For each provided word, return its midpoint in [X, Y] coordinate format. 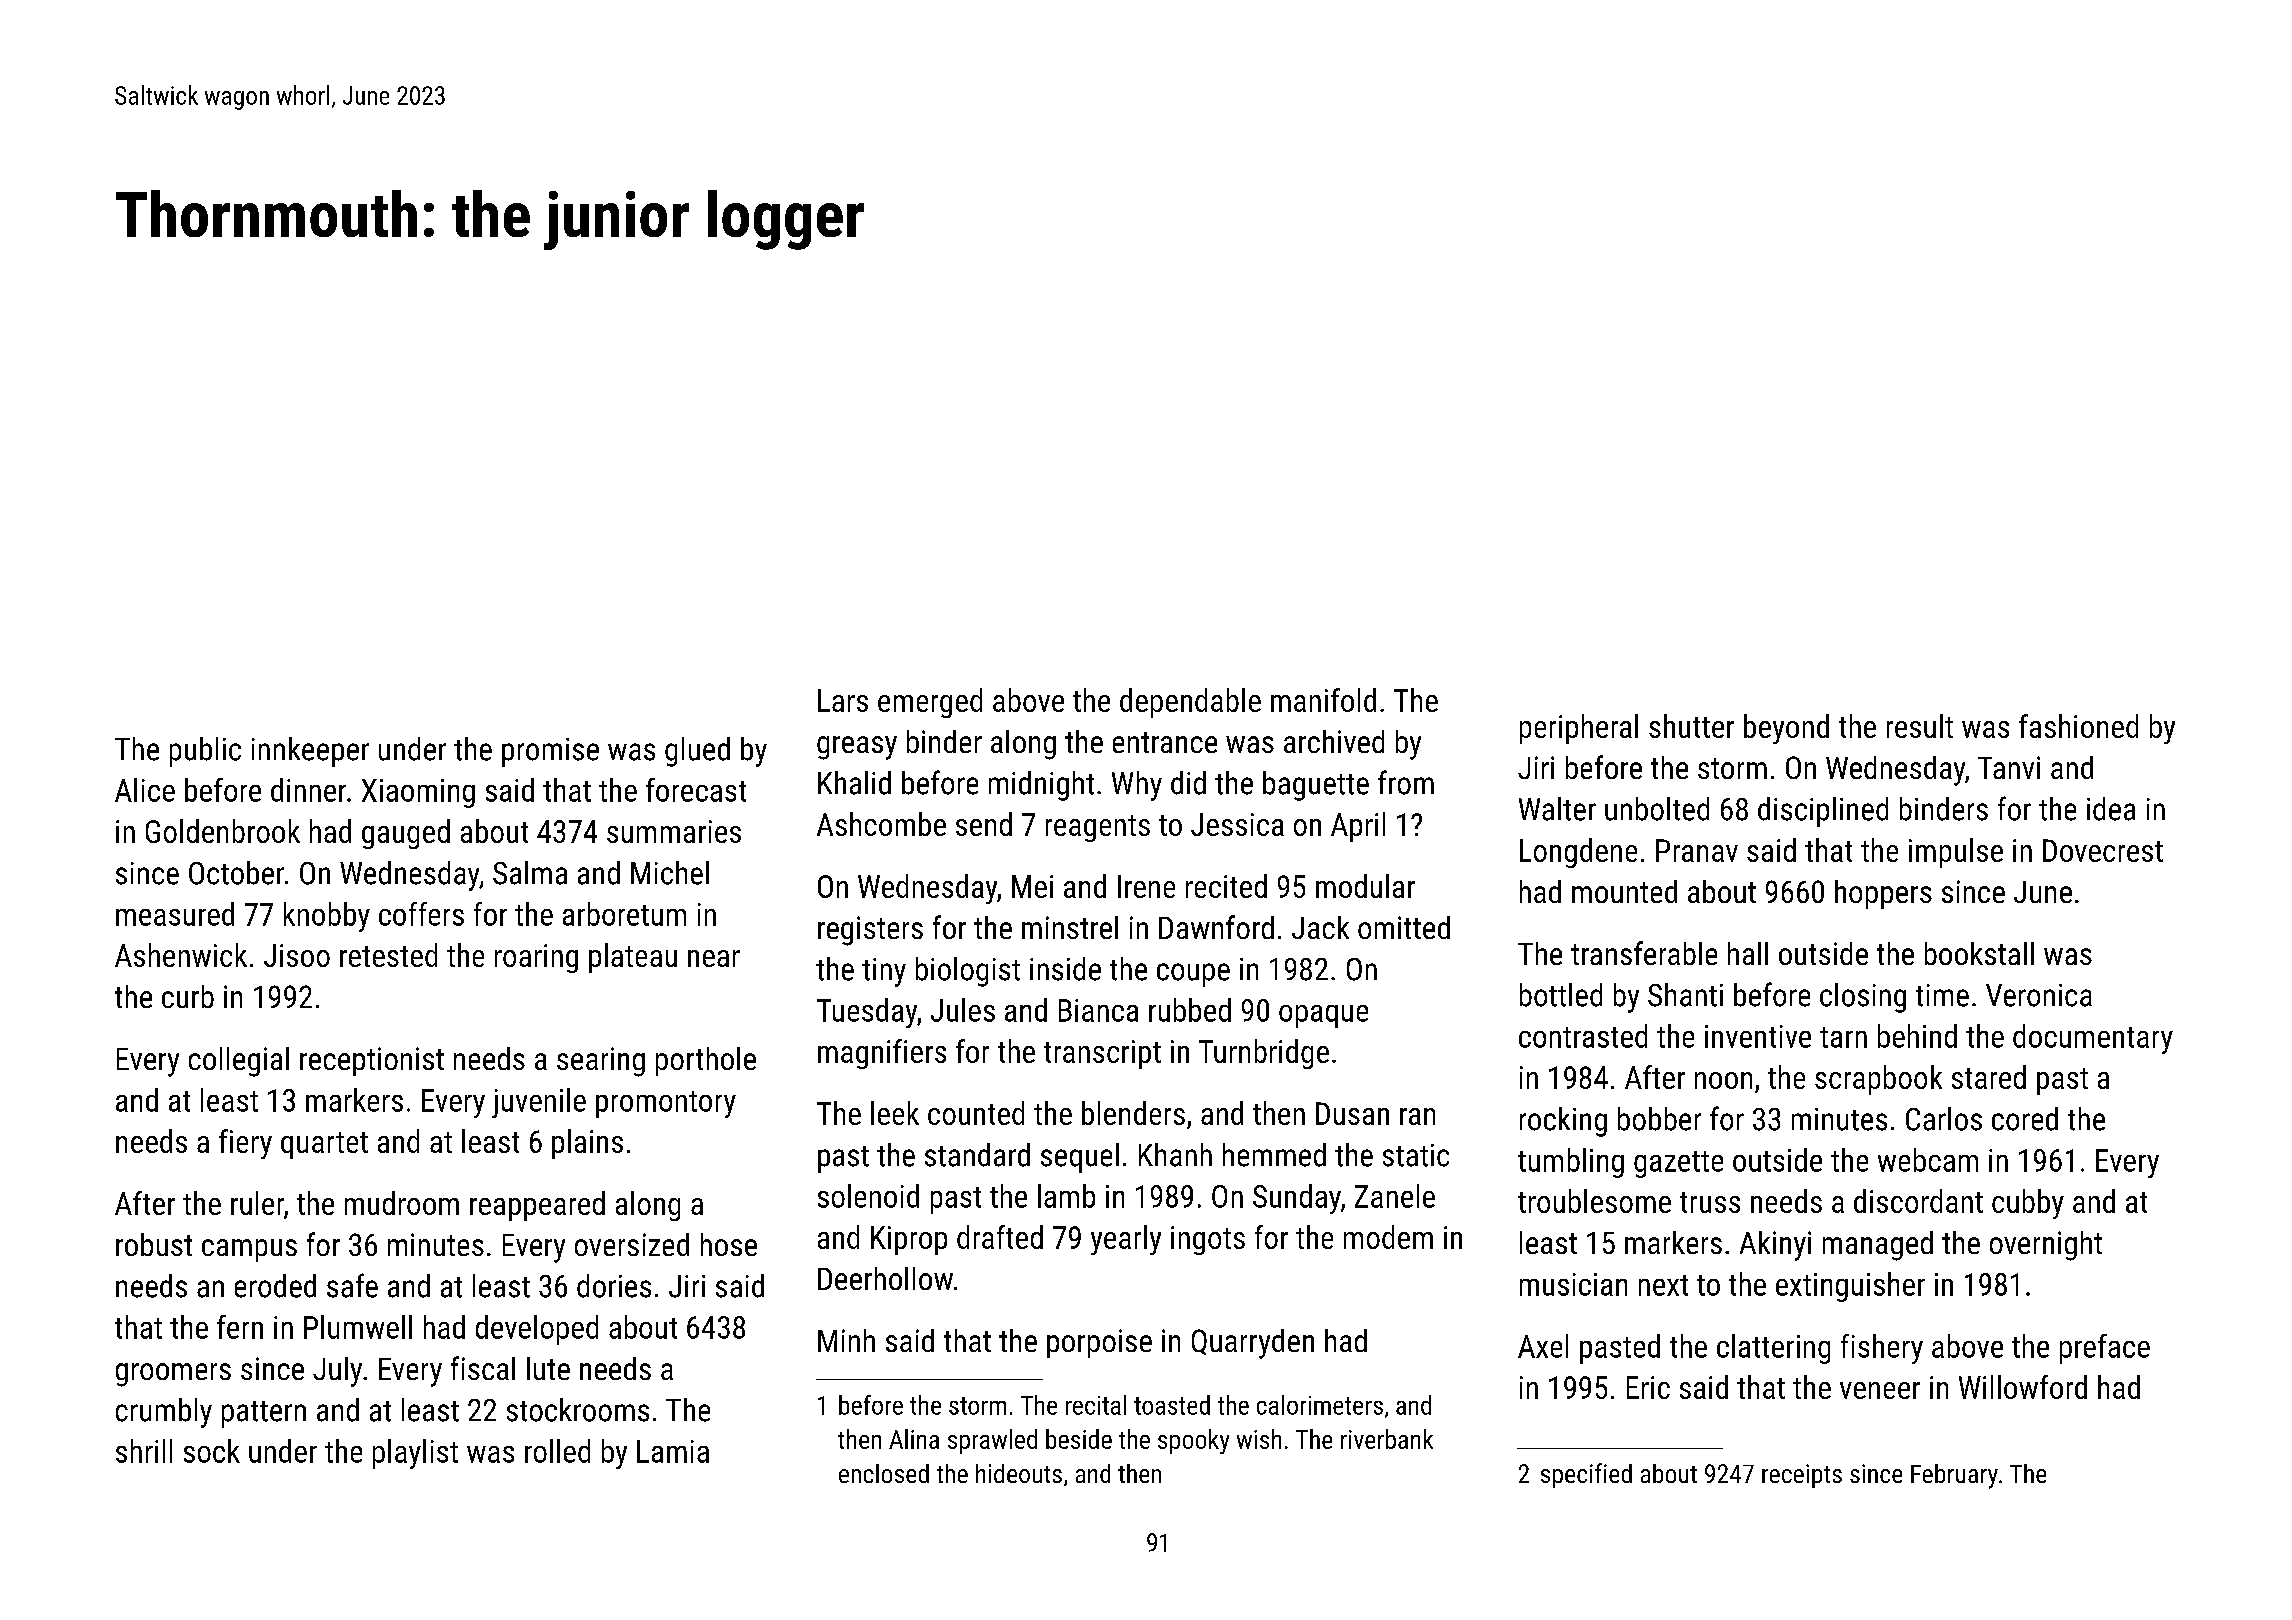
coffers [421, 914]
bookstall [1979, 953]
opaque [1323, 1016]
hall [1748, 953]
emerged [930, 703]
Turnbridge [1264, 1054]
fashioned [2078, 726]
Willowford [2023, 1387]
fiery [245, 1144]
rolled [557, 1451]
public [205, 752]
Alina [914, 1439]
